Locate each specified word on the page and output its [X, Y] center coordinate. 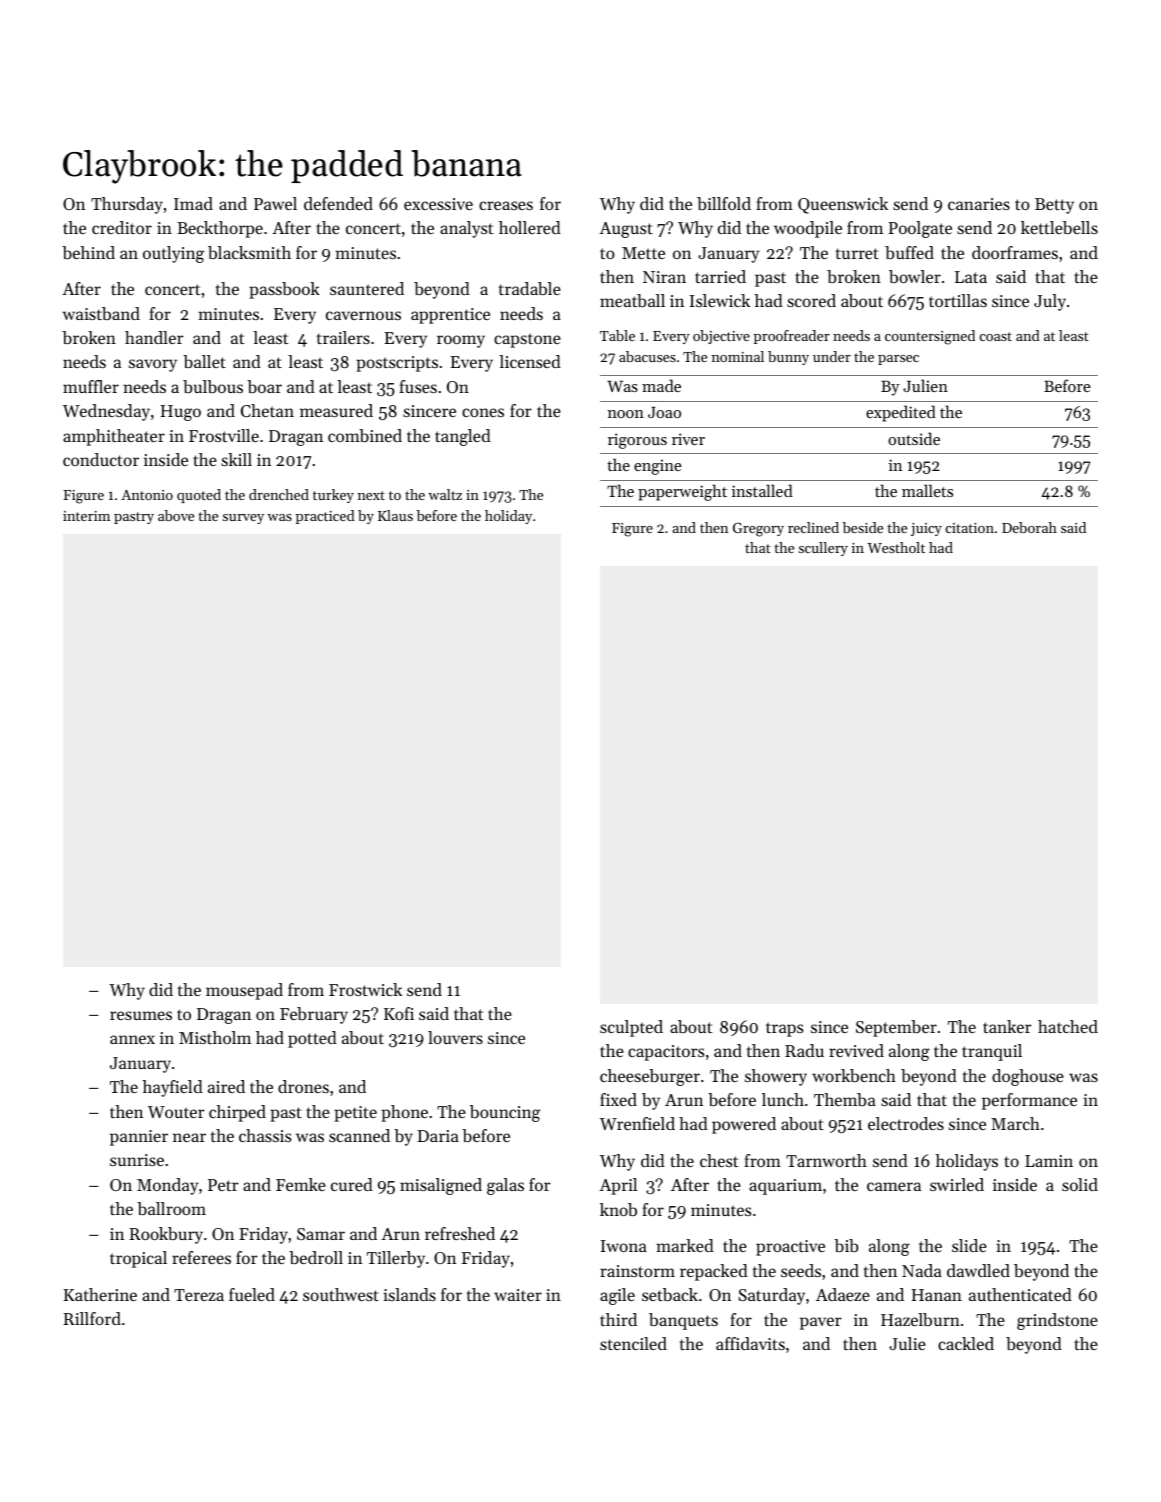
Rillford [92, 1318]
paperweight [682, 492]
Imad [193, 203]
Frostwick [365, 989]
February [314, 1015]
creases [506, 205]
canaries [979, 204]
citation [970, 528]
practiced [325, 517]
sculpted [631, 1028]
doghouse [1028, 1077]
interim [86, 516]
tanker [1007, 1026]
